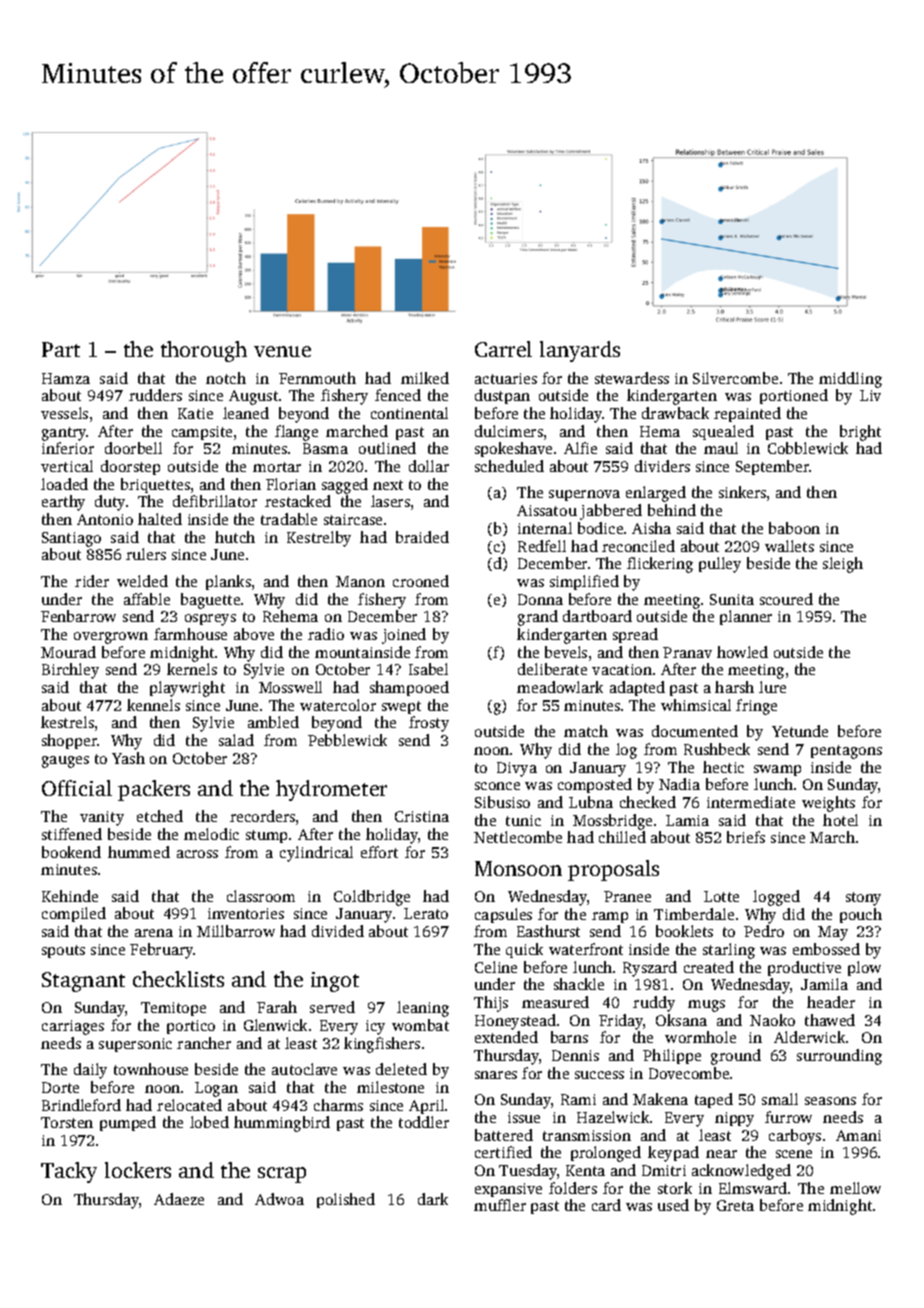  I want to click on braided, so click(422, 537).
